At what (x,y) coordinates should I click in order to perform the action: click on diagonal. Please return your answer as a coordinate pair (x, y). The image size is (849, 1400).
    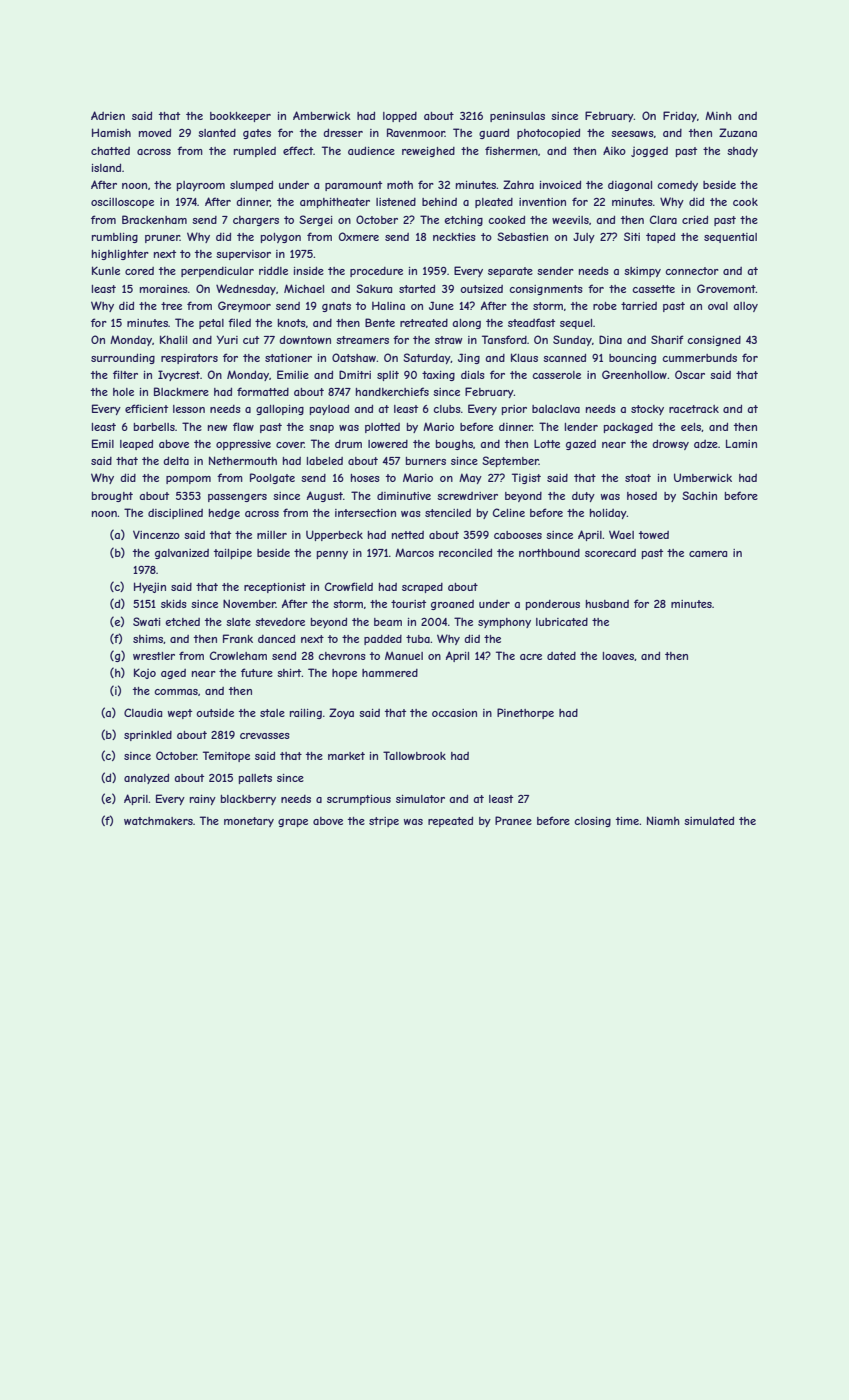
    Looking at the image, I should click on (630, 186).
